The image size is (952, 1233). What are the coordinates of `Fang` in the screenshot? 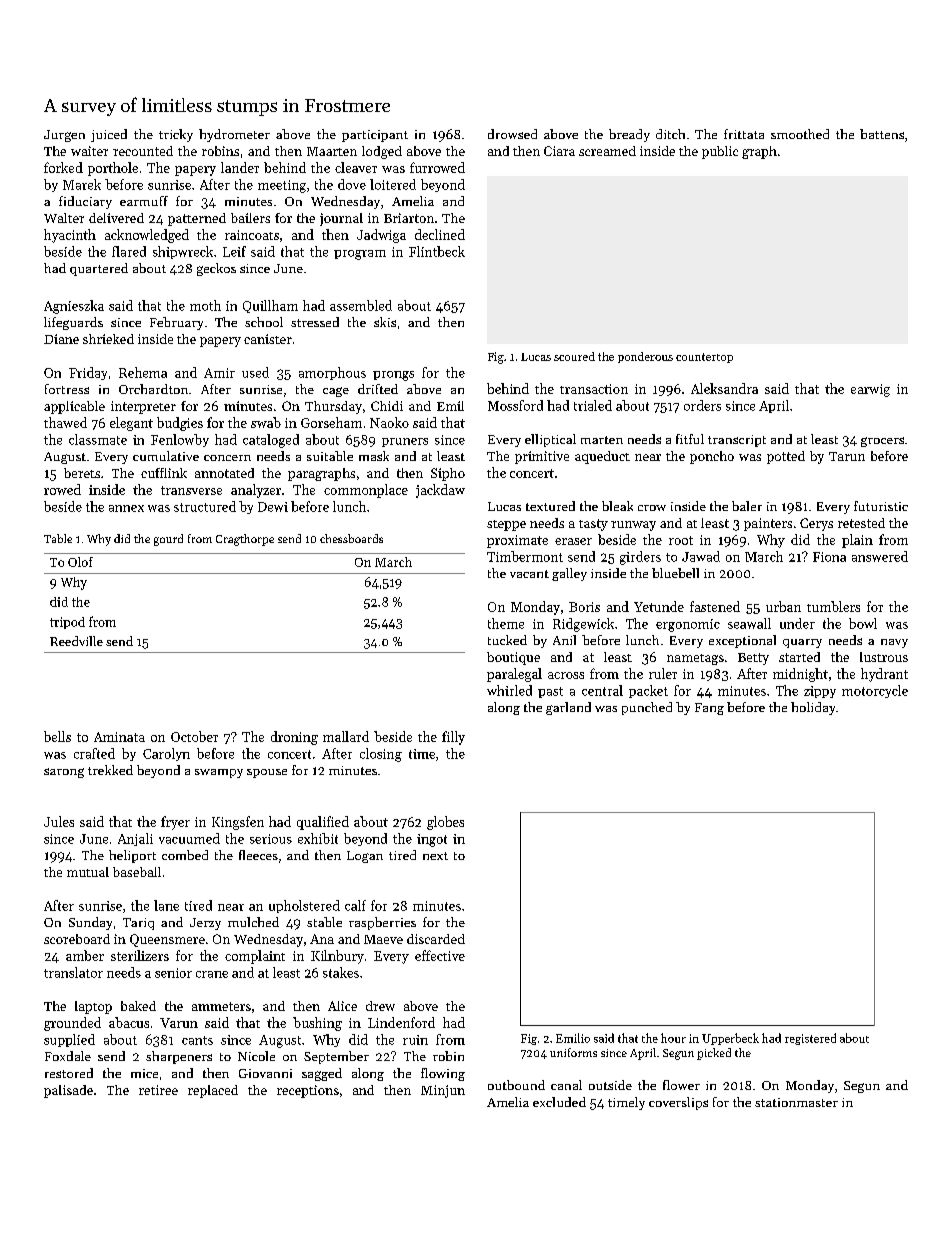 It's located at (709, 709).
